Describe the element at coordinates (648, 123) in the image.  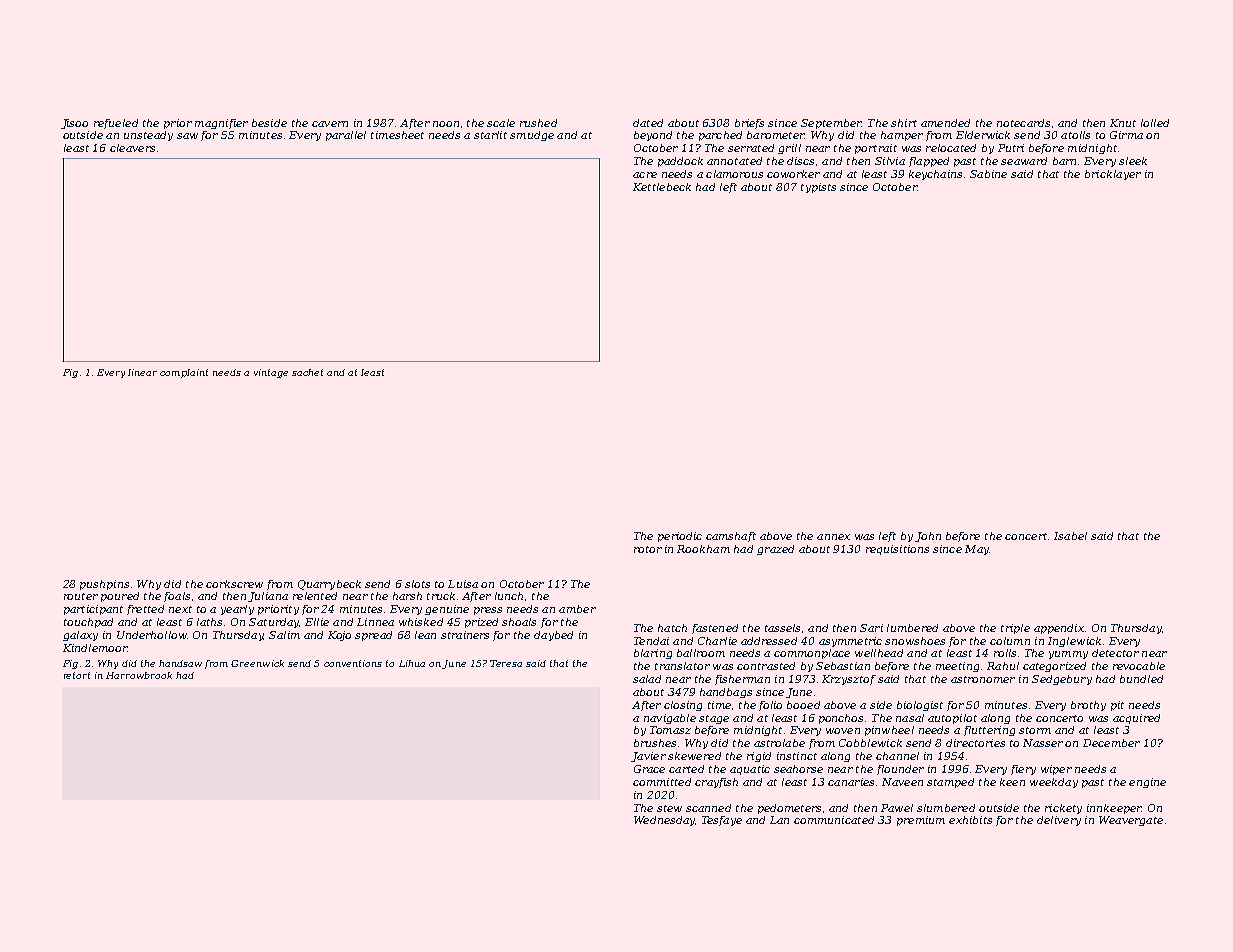
I see `dated` at that location.
